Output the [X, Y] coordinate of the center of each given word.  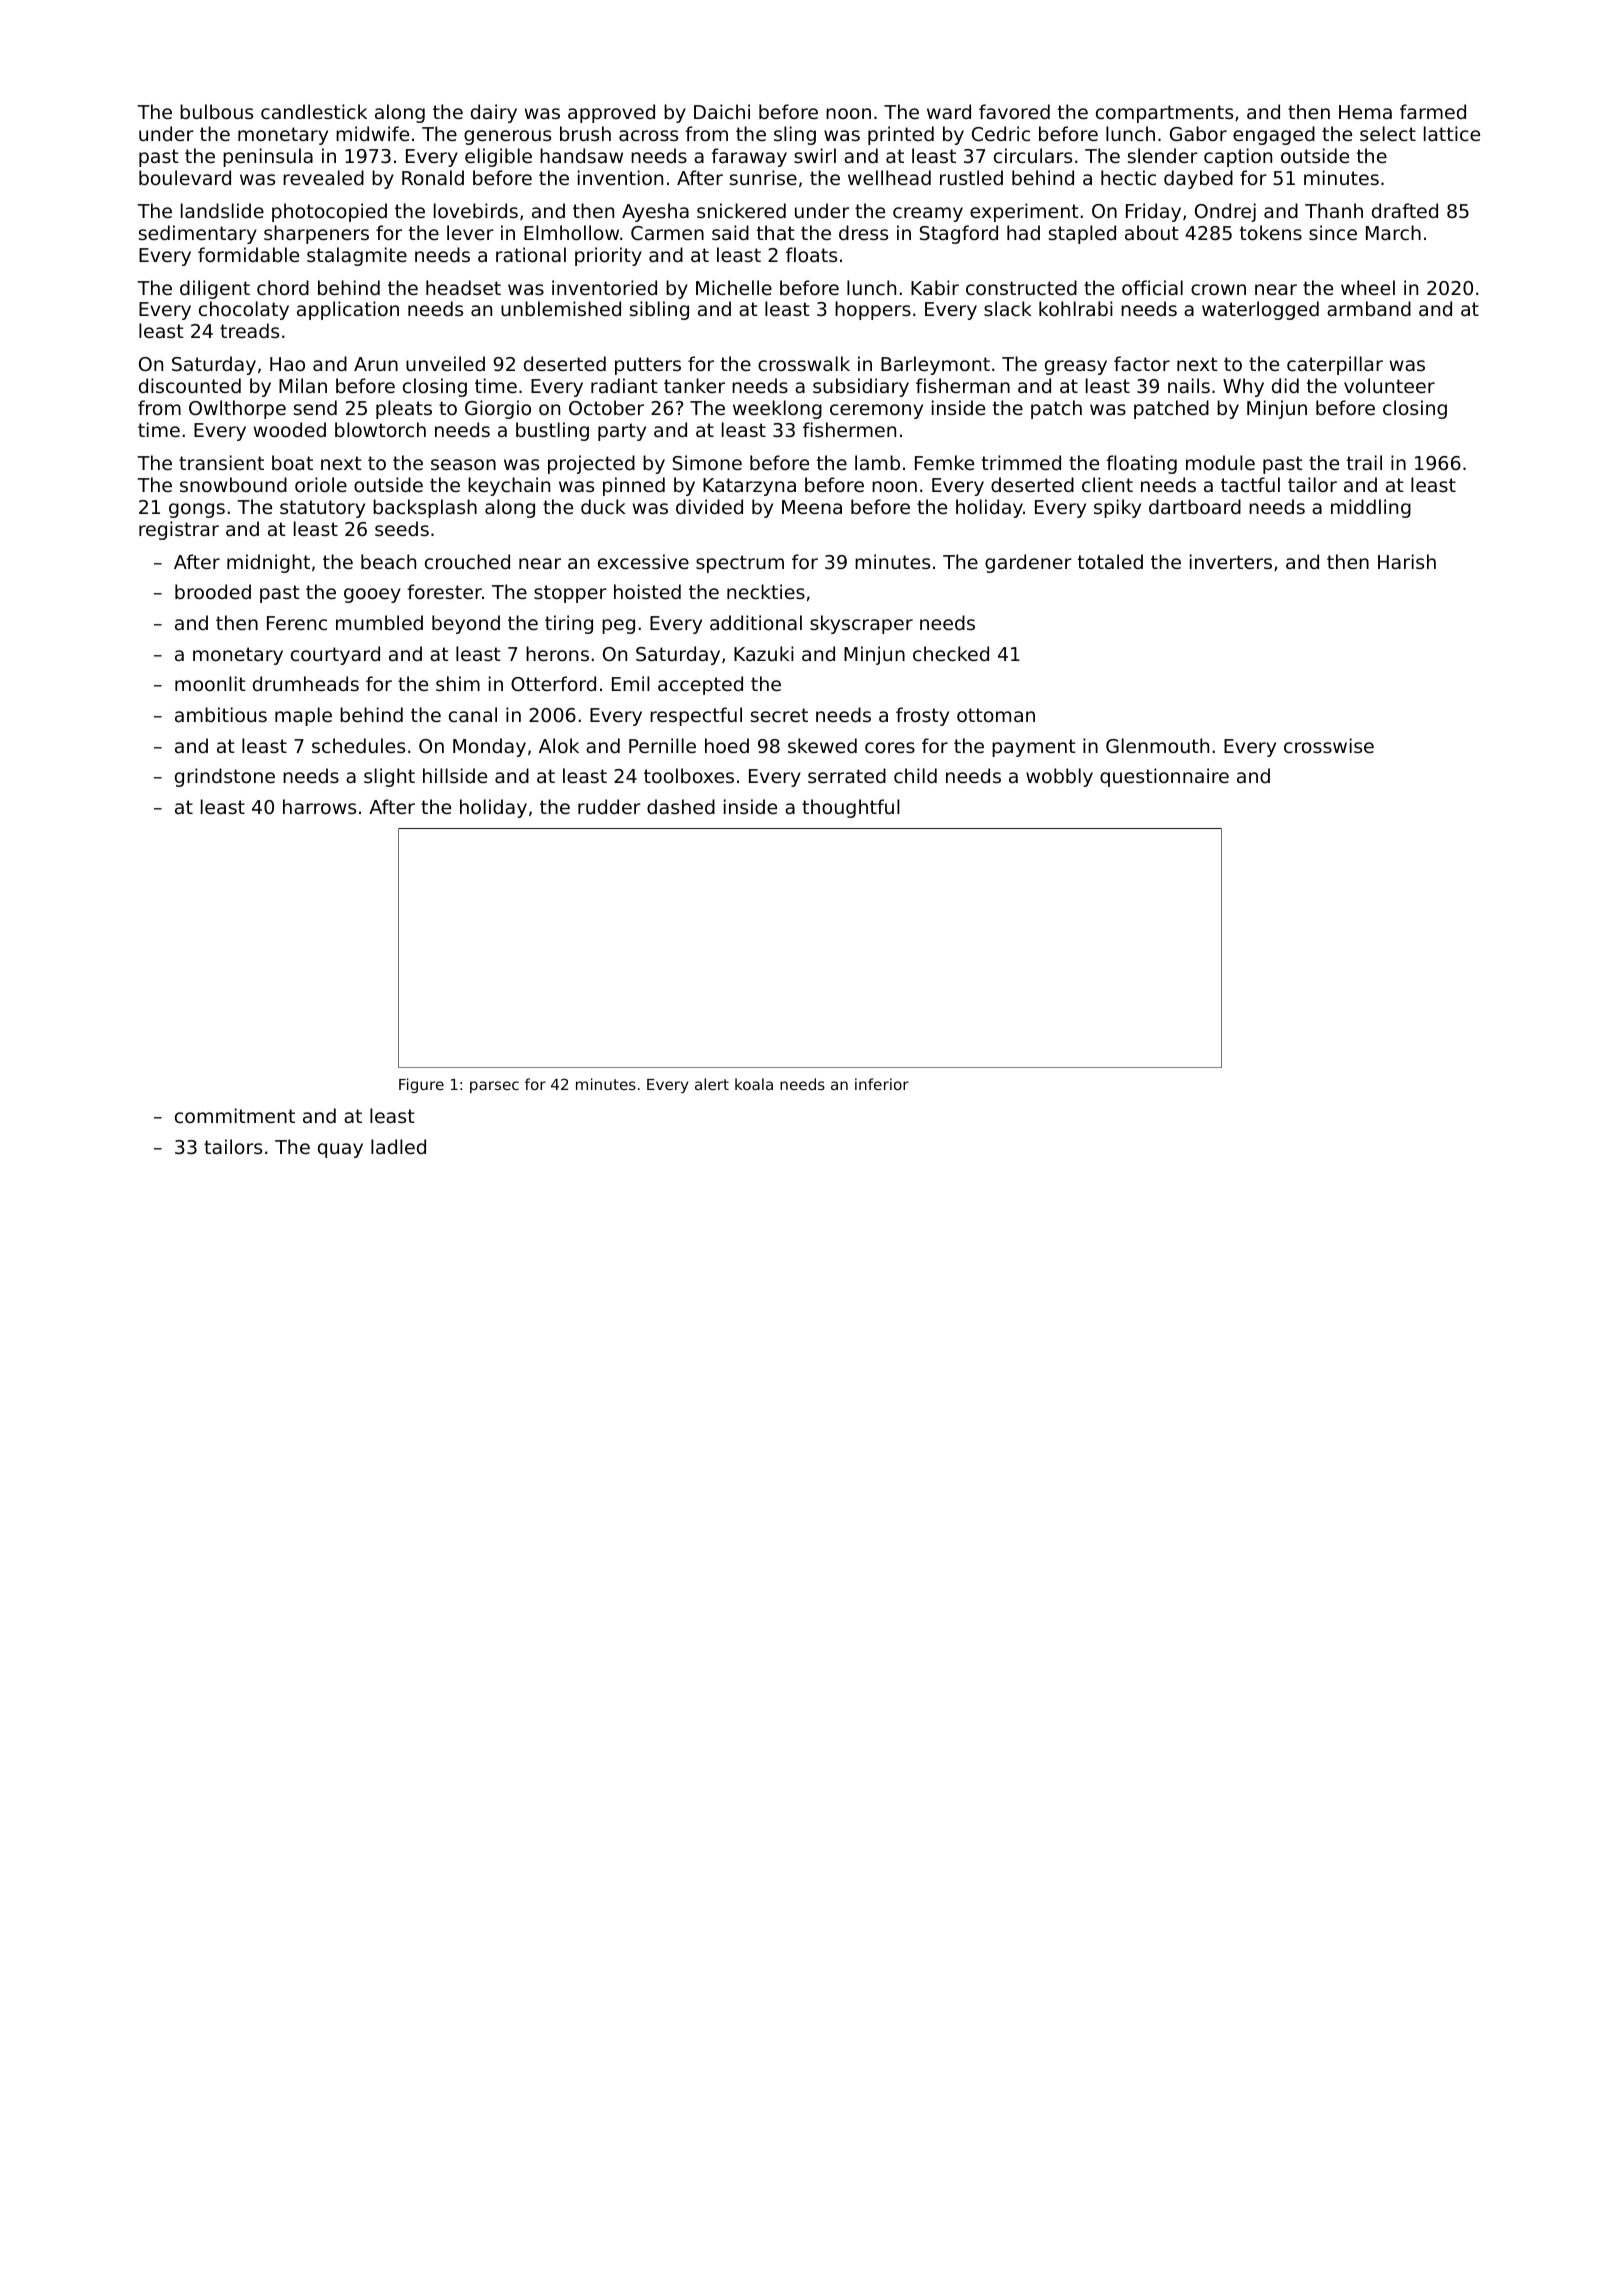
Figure [421, 1085]
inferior [882, 1084]
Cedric [1001, 133]
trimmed [1021, 462]
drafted [1405, 210]
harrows [319, 806]
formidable [248, 254]
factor [1142, 363]
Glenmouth [1157, 745]
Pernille [662, 745]
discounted [190, 385]
